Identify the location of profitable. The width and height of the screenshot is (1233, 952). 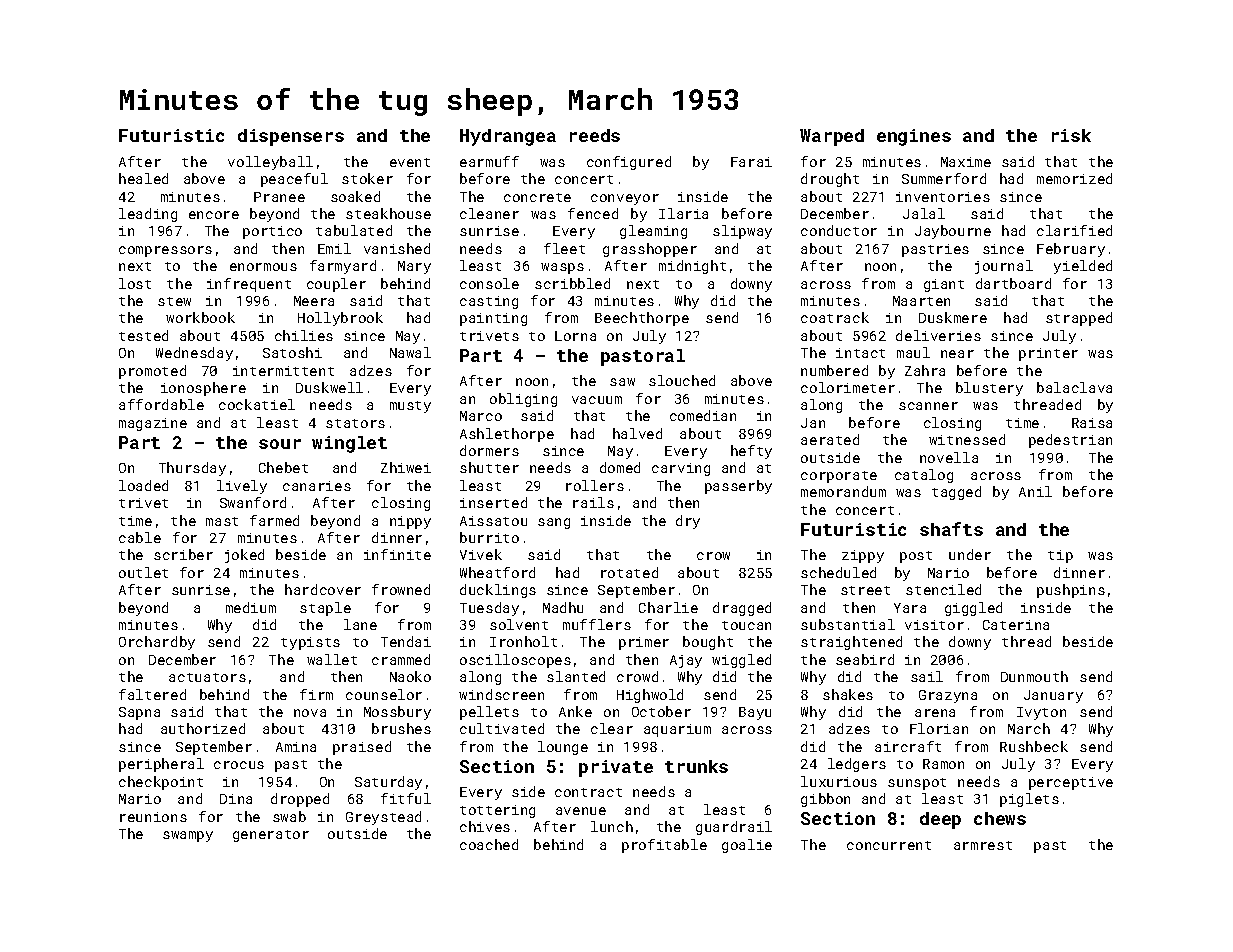
(664, 846).
